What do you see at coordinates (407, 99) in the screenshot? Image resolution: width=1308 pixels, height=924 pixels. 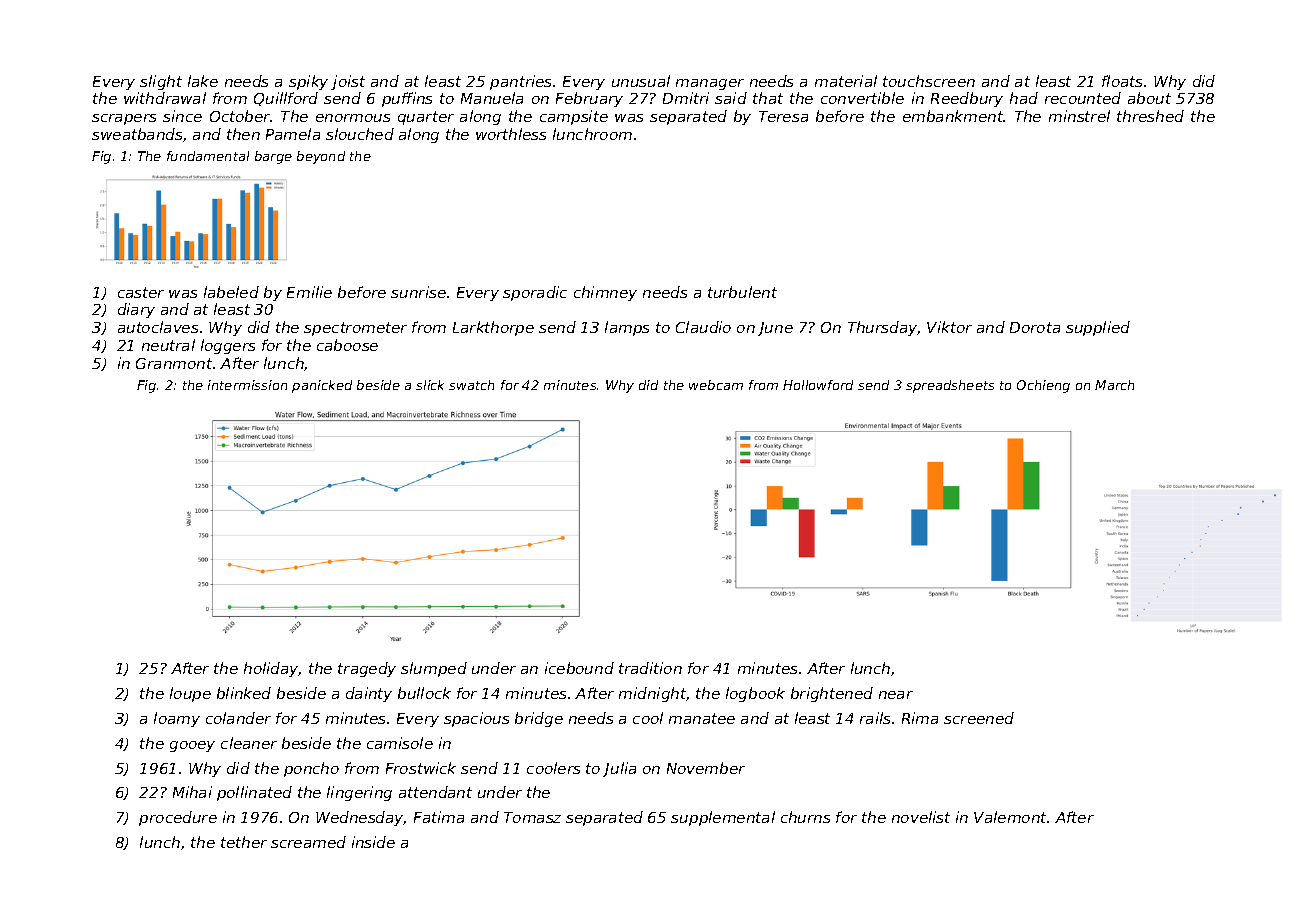 I see `puffins` at bounding box center [407, 99].
